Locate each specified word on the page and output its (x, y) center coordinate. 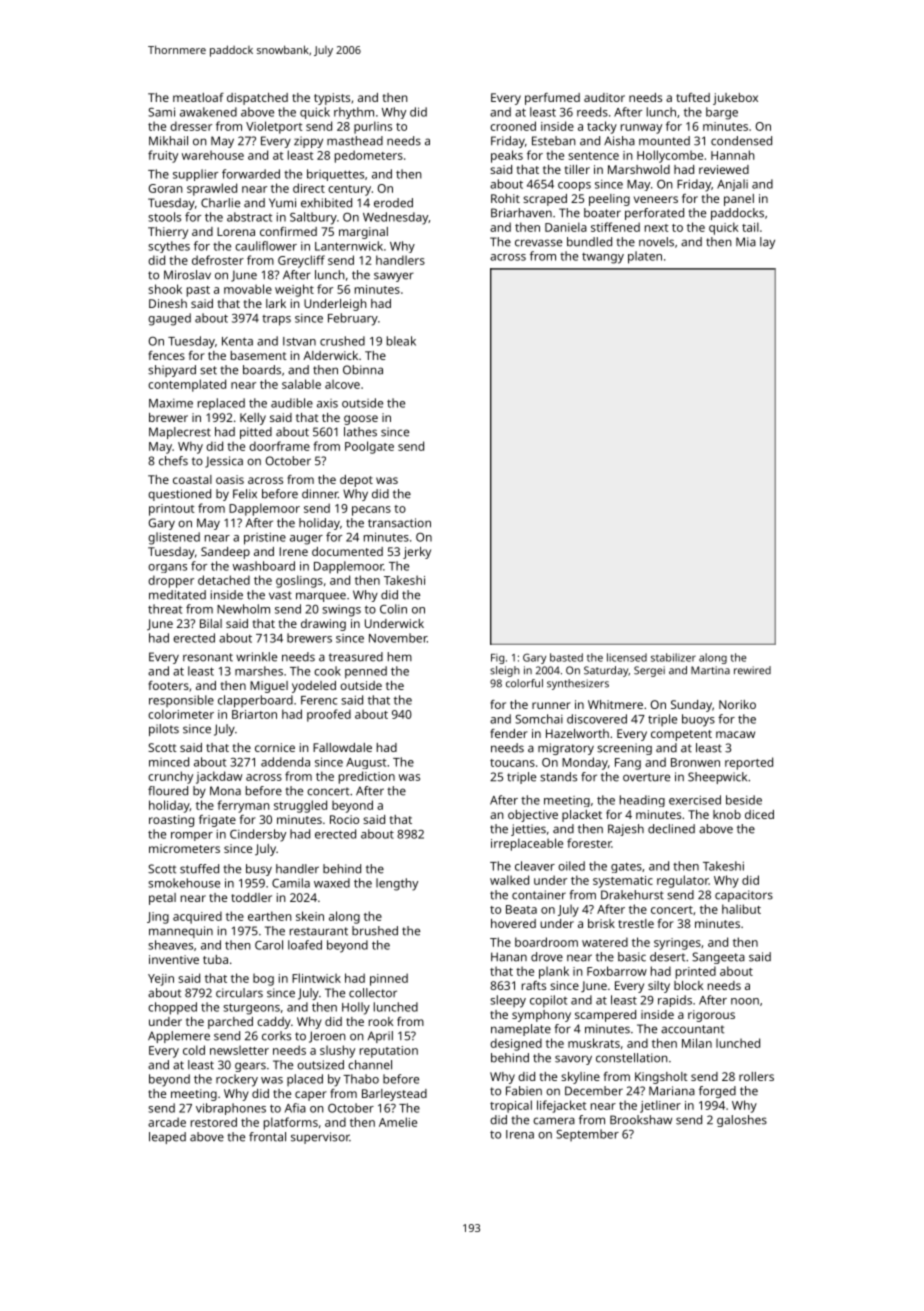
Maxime (171, 403)
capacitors (744, 896)
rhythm (354, 113)
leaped (167, 1138)
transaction (399, 523)
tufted (693, 97)
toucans (512, 763)
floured (168, 791)
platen (645, 257)
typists (332, 99)
